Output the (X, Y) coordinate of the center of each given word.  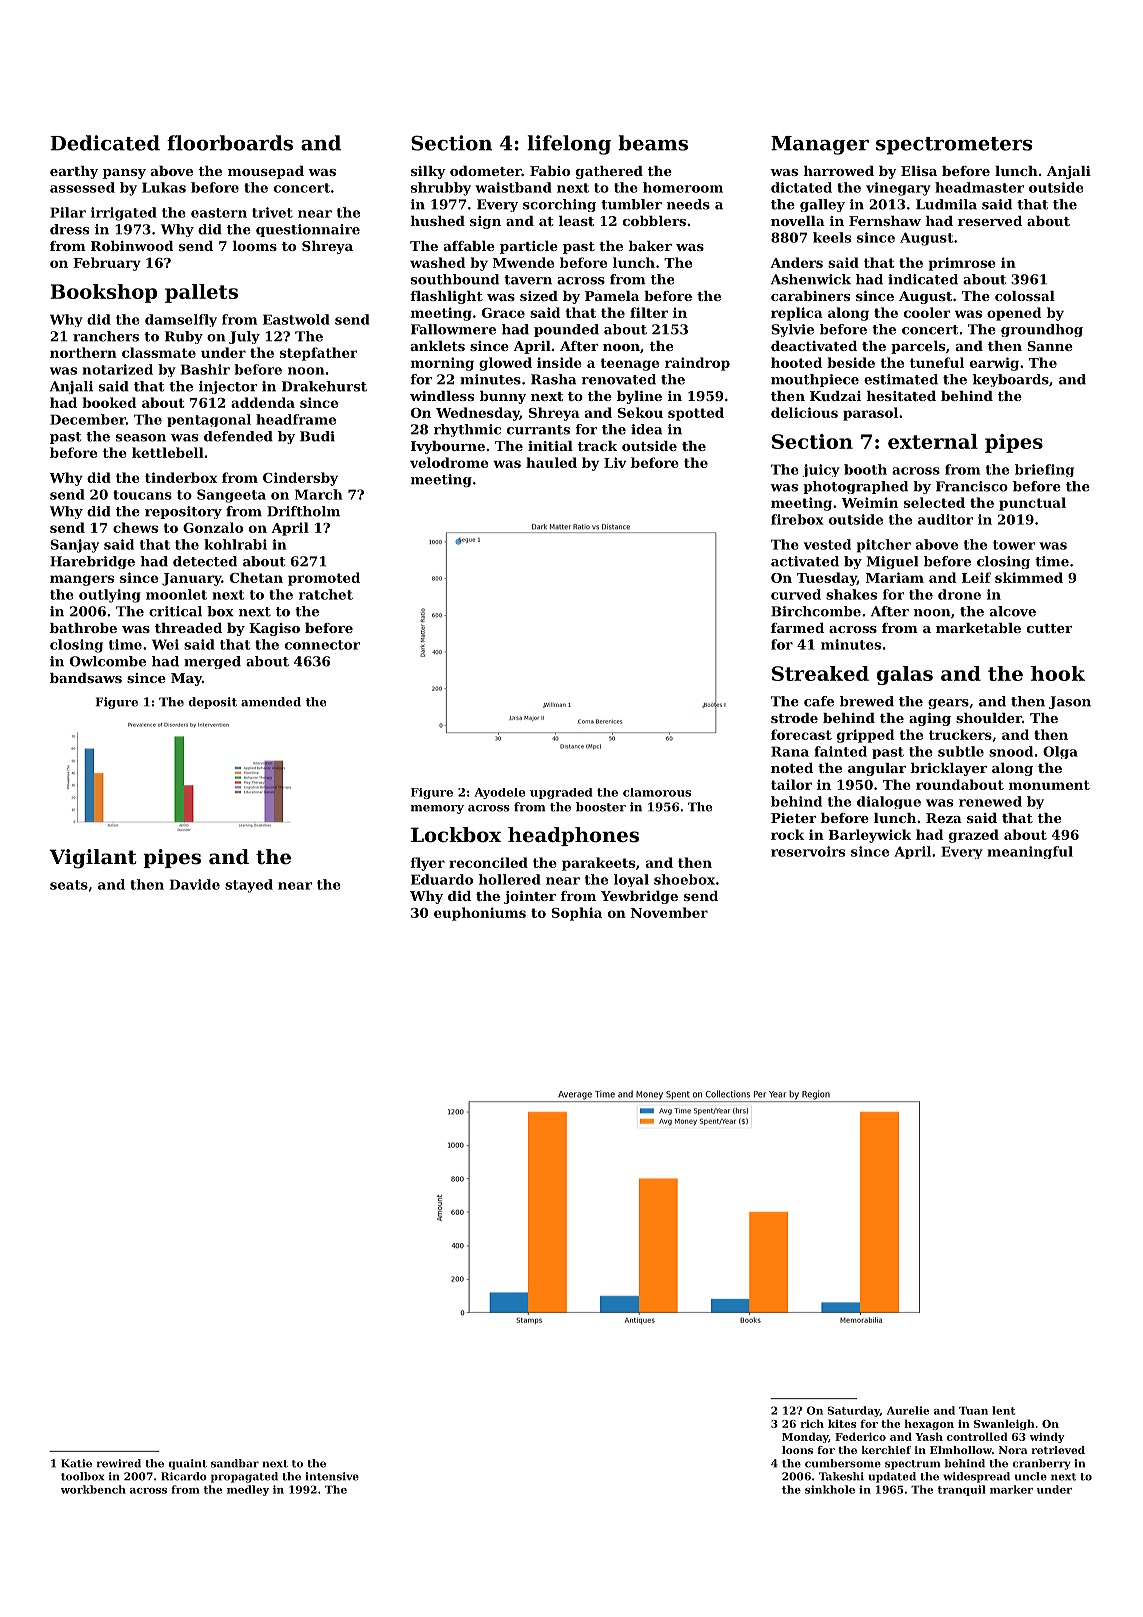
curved (796, 594)
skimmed (1029, 577)
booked (109, 402)
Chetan (256, 577)
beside (851, 362)
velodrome (449, 462)
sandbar (235, 1463)
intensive (332, 1476)
